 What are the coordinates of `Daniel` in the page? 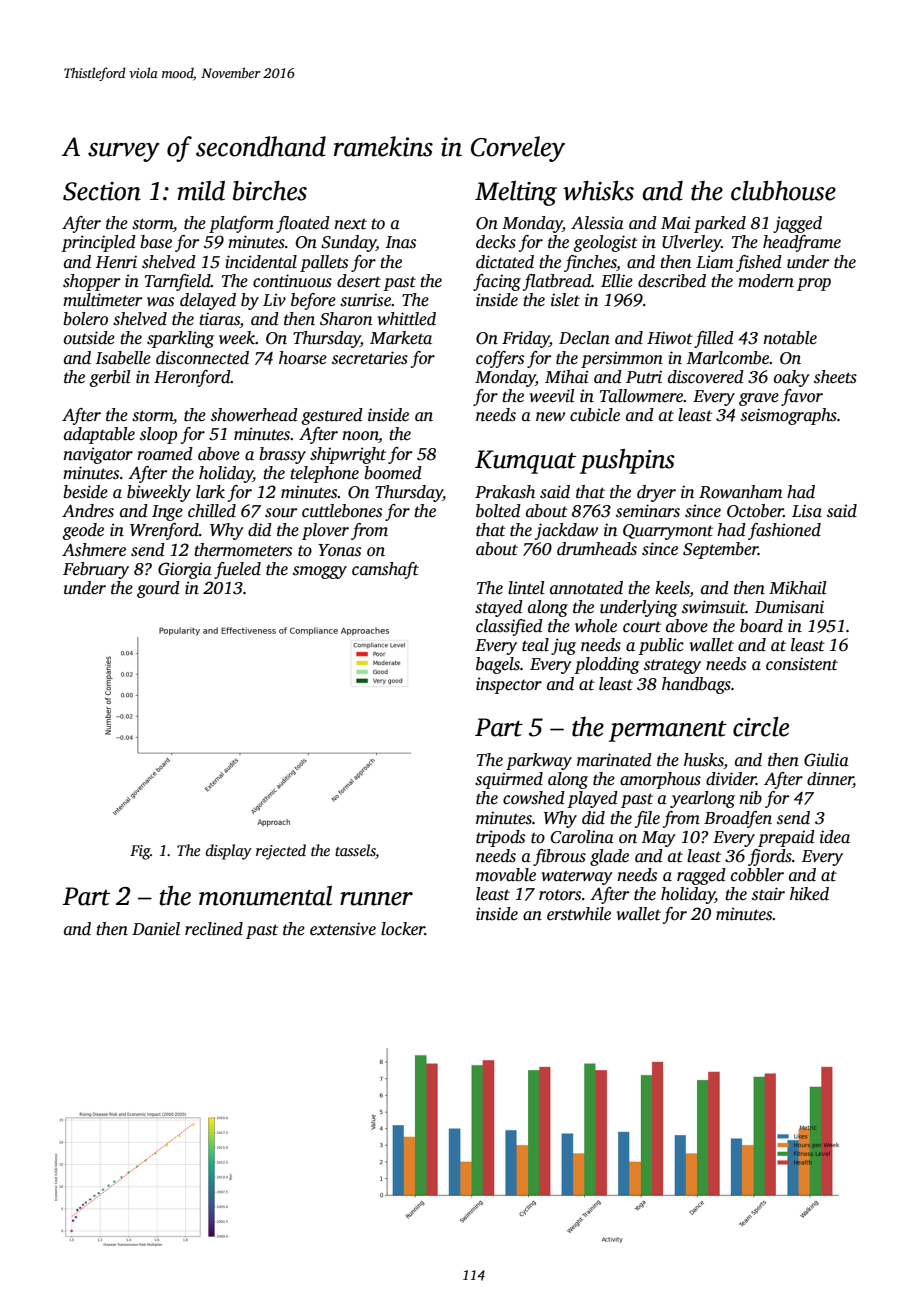 It's located at (156, 929).
